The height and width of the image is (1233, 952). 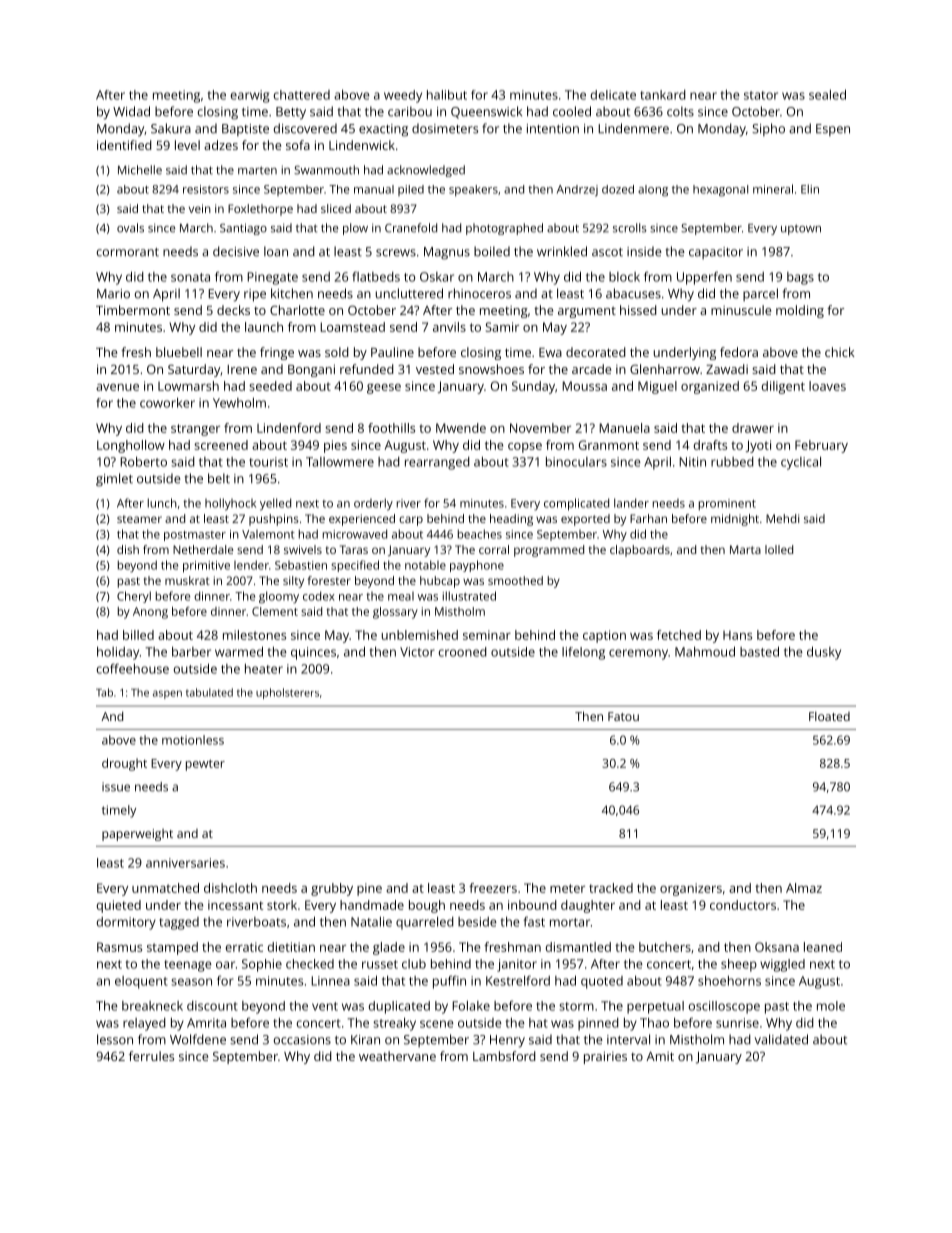 I want to click on acknowledged, so click(x=426, y=171).
